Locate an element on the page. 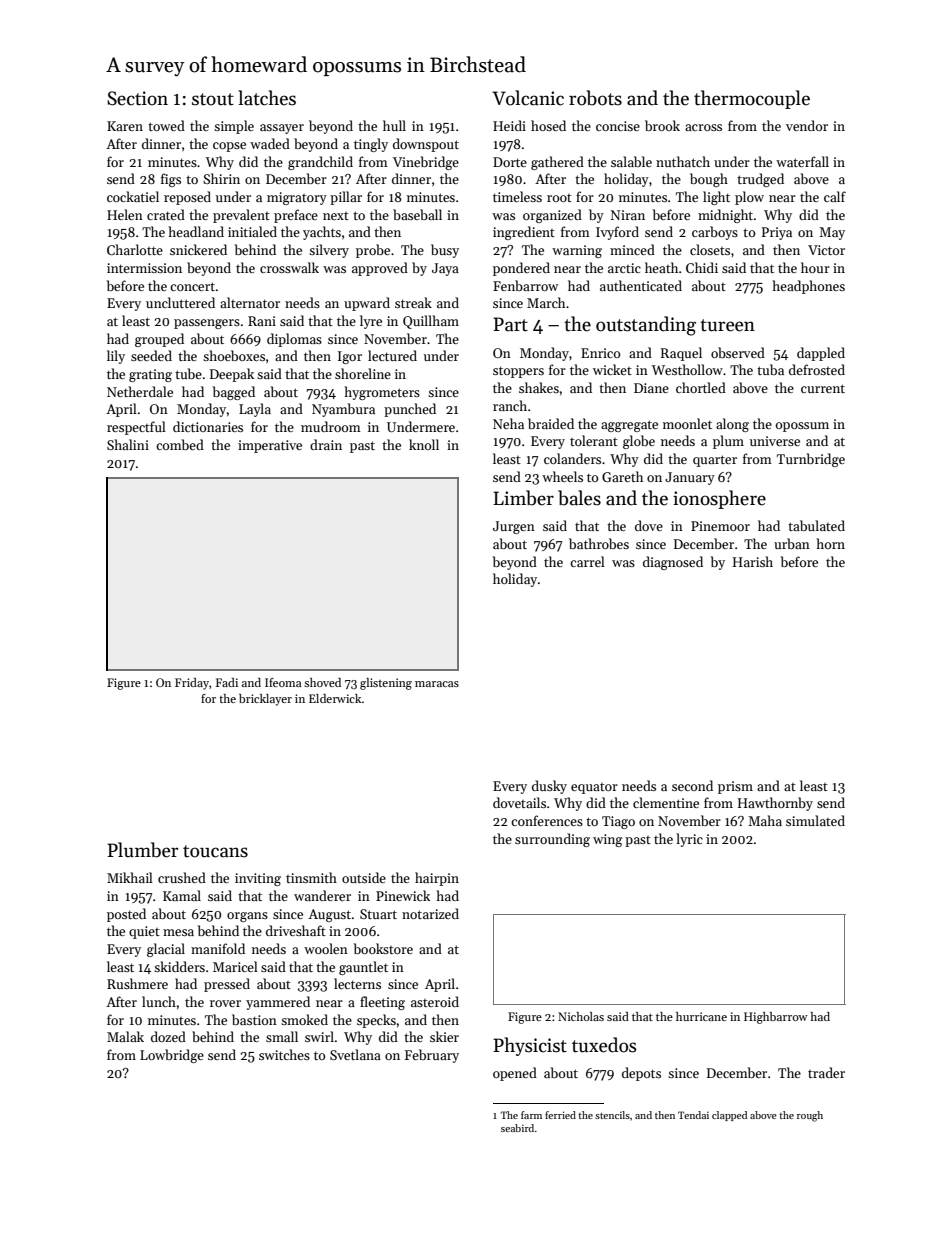  Svetlana is located at coordinates (355, 1054).
